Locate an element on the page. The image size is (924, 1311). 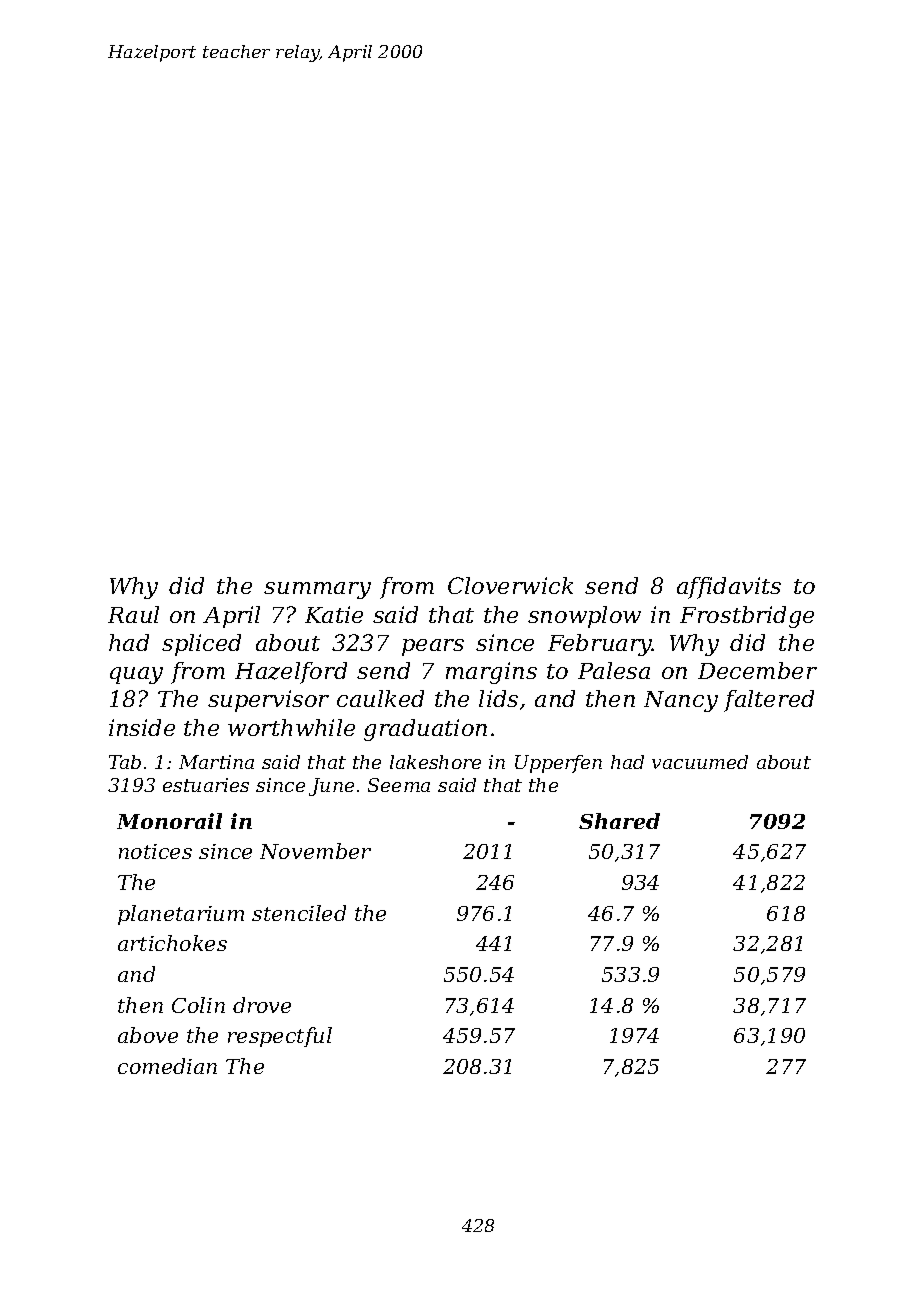
margins is located at coordinates (491, 673).
